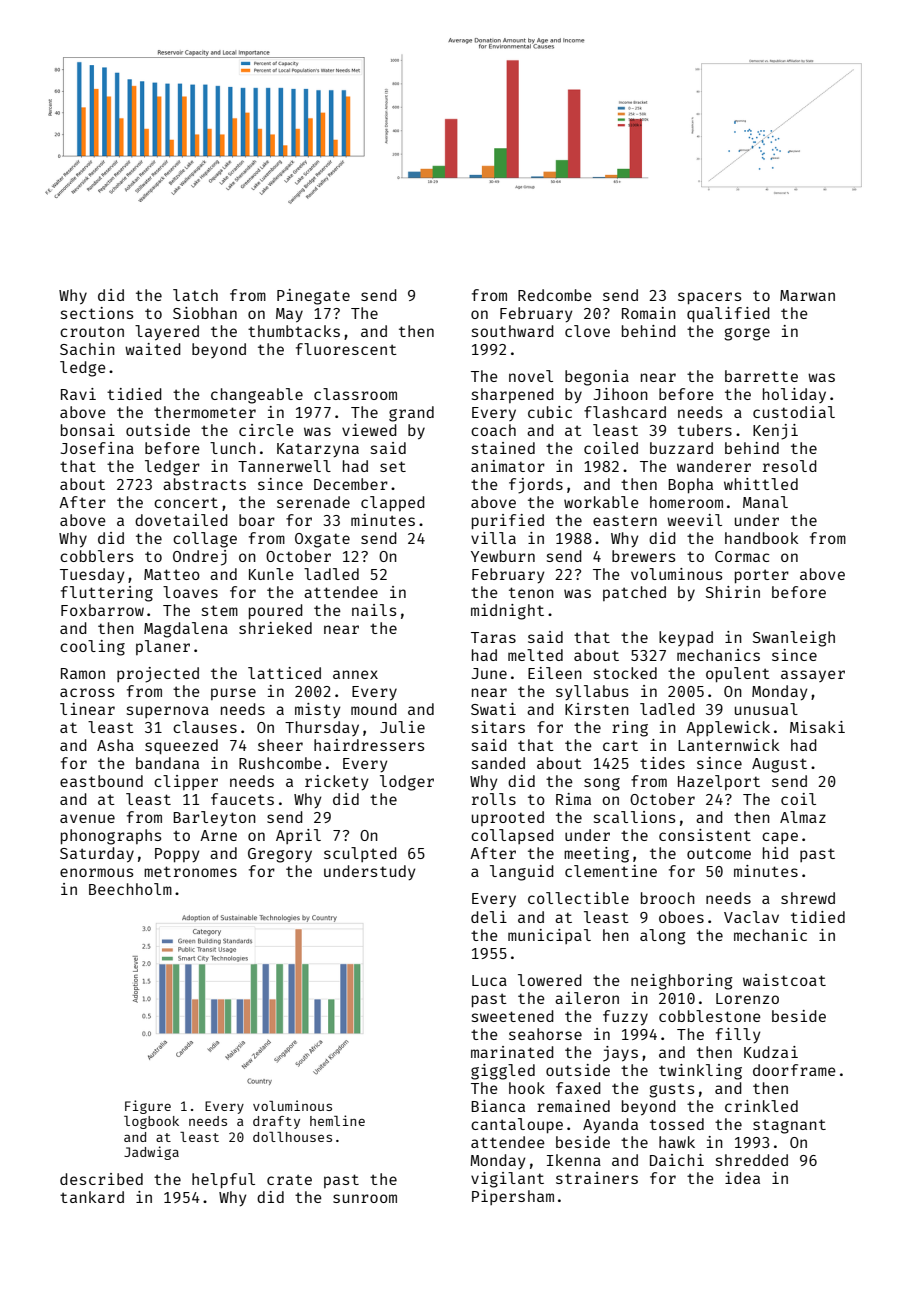 The width and height of the screenshot is (908, 1316). Describe the element at coordinates (634, 593) in the screenshot. I see `patched` at that location.
